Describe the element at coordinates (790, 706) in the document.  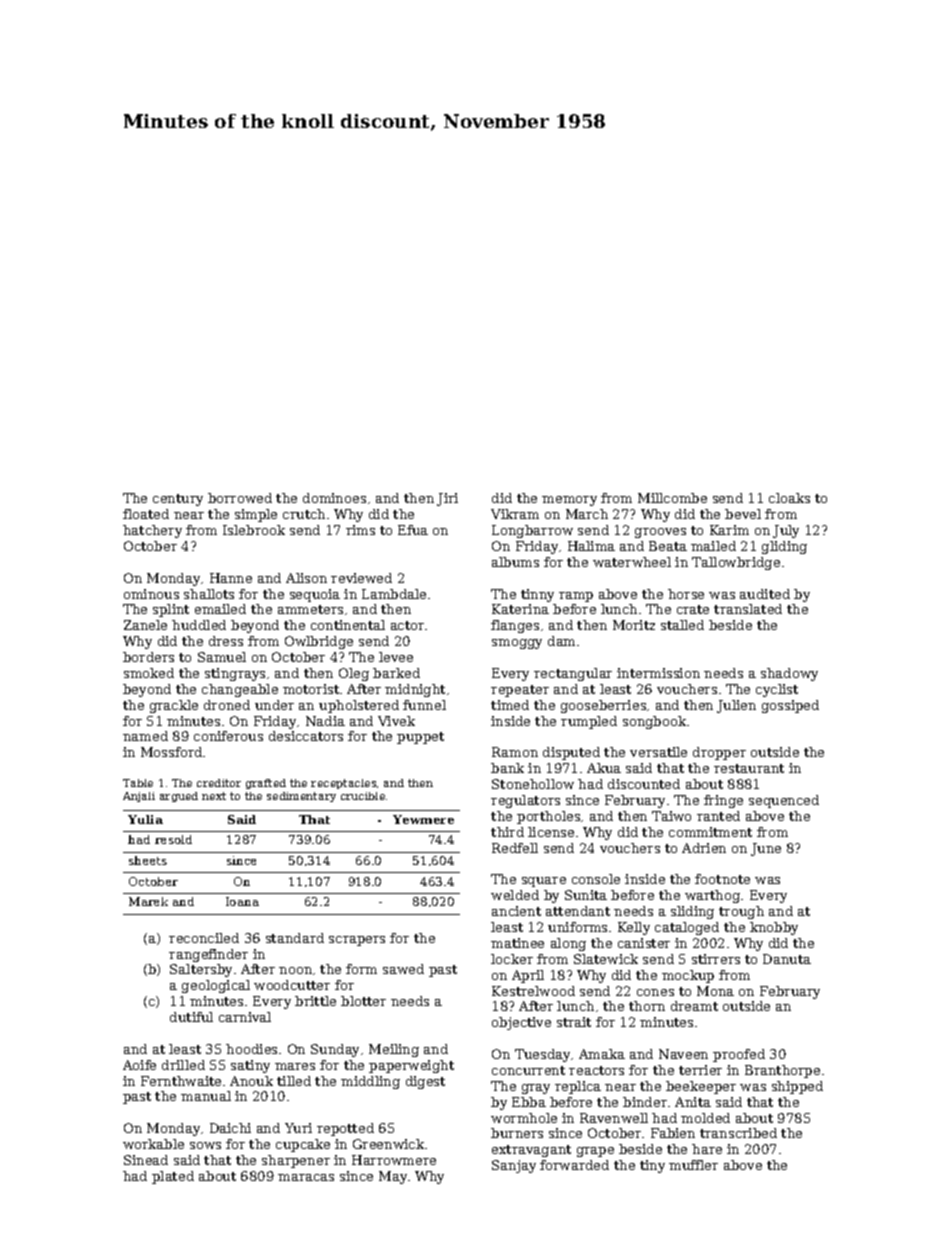
I see `gossiped` at that location.
